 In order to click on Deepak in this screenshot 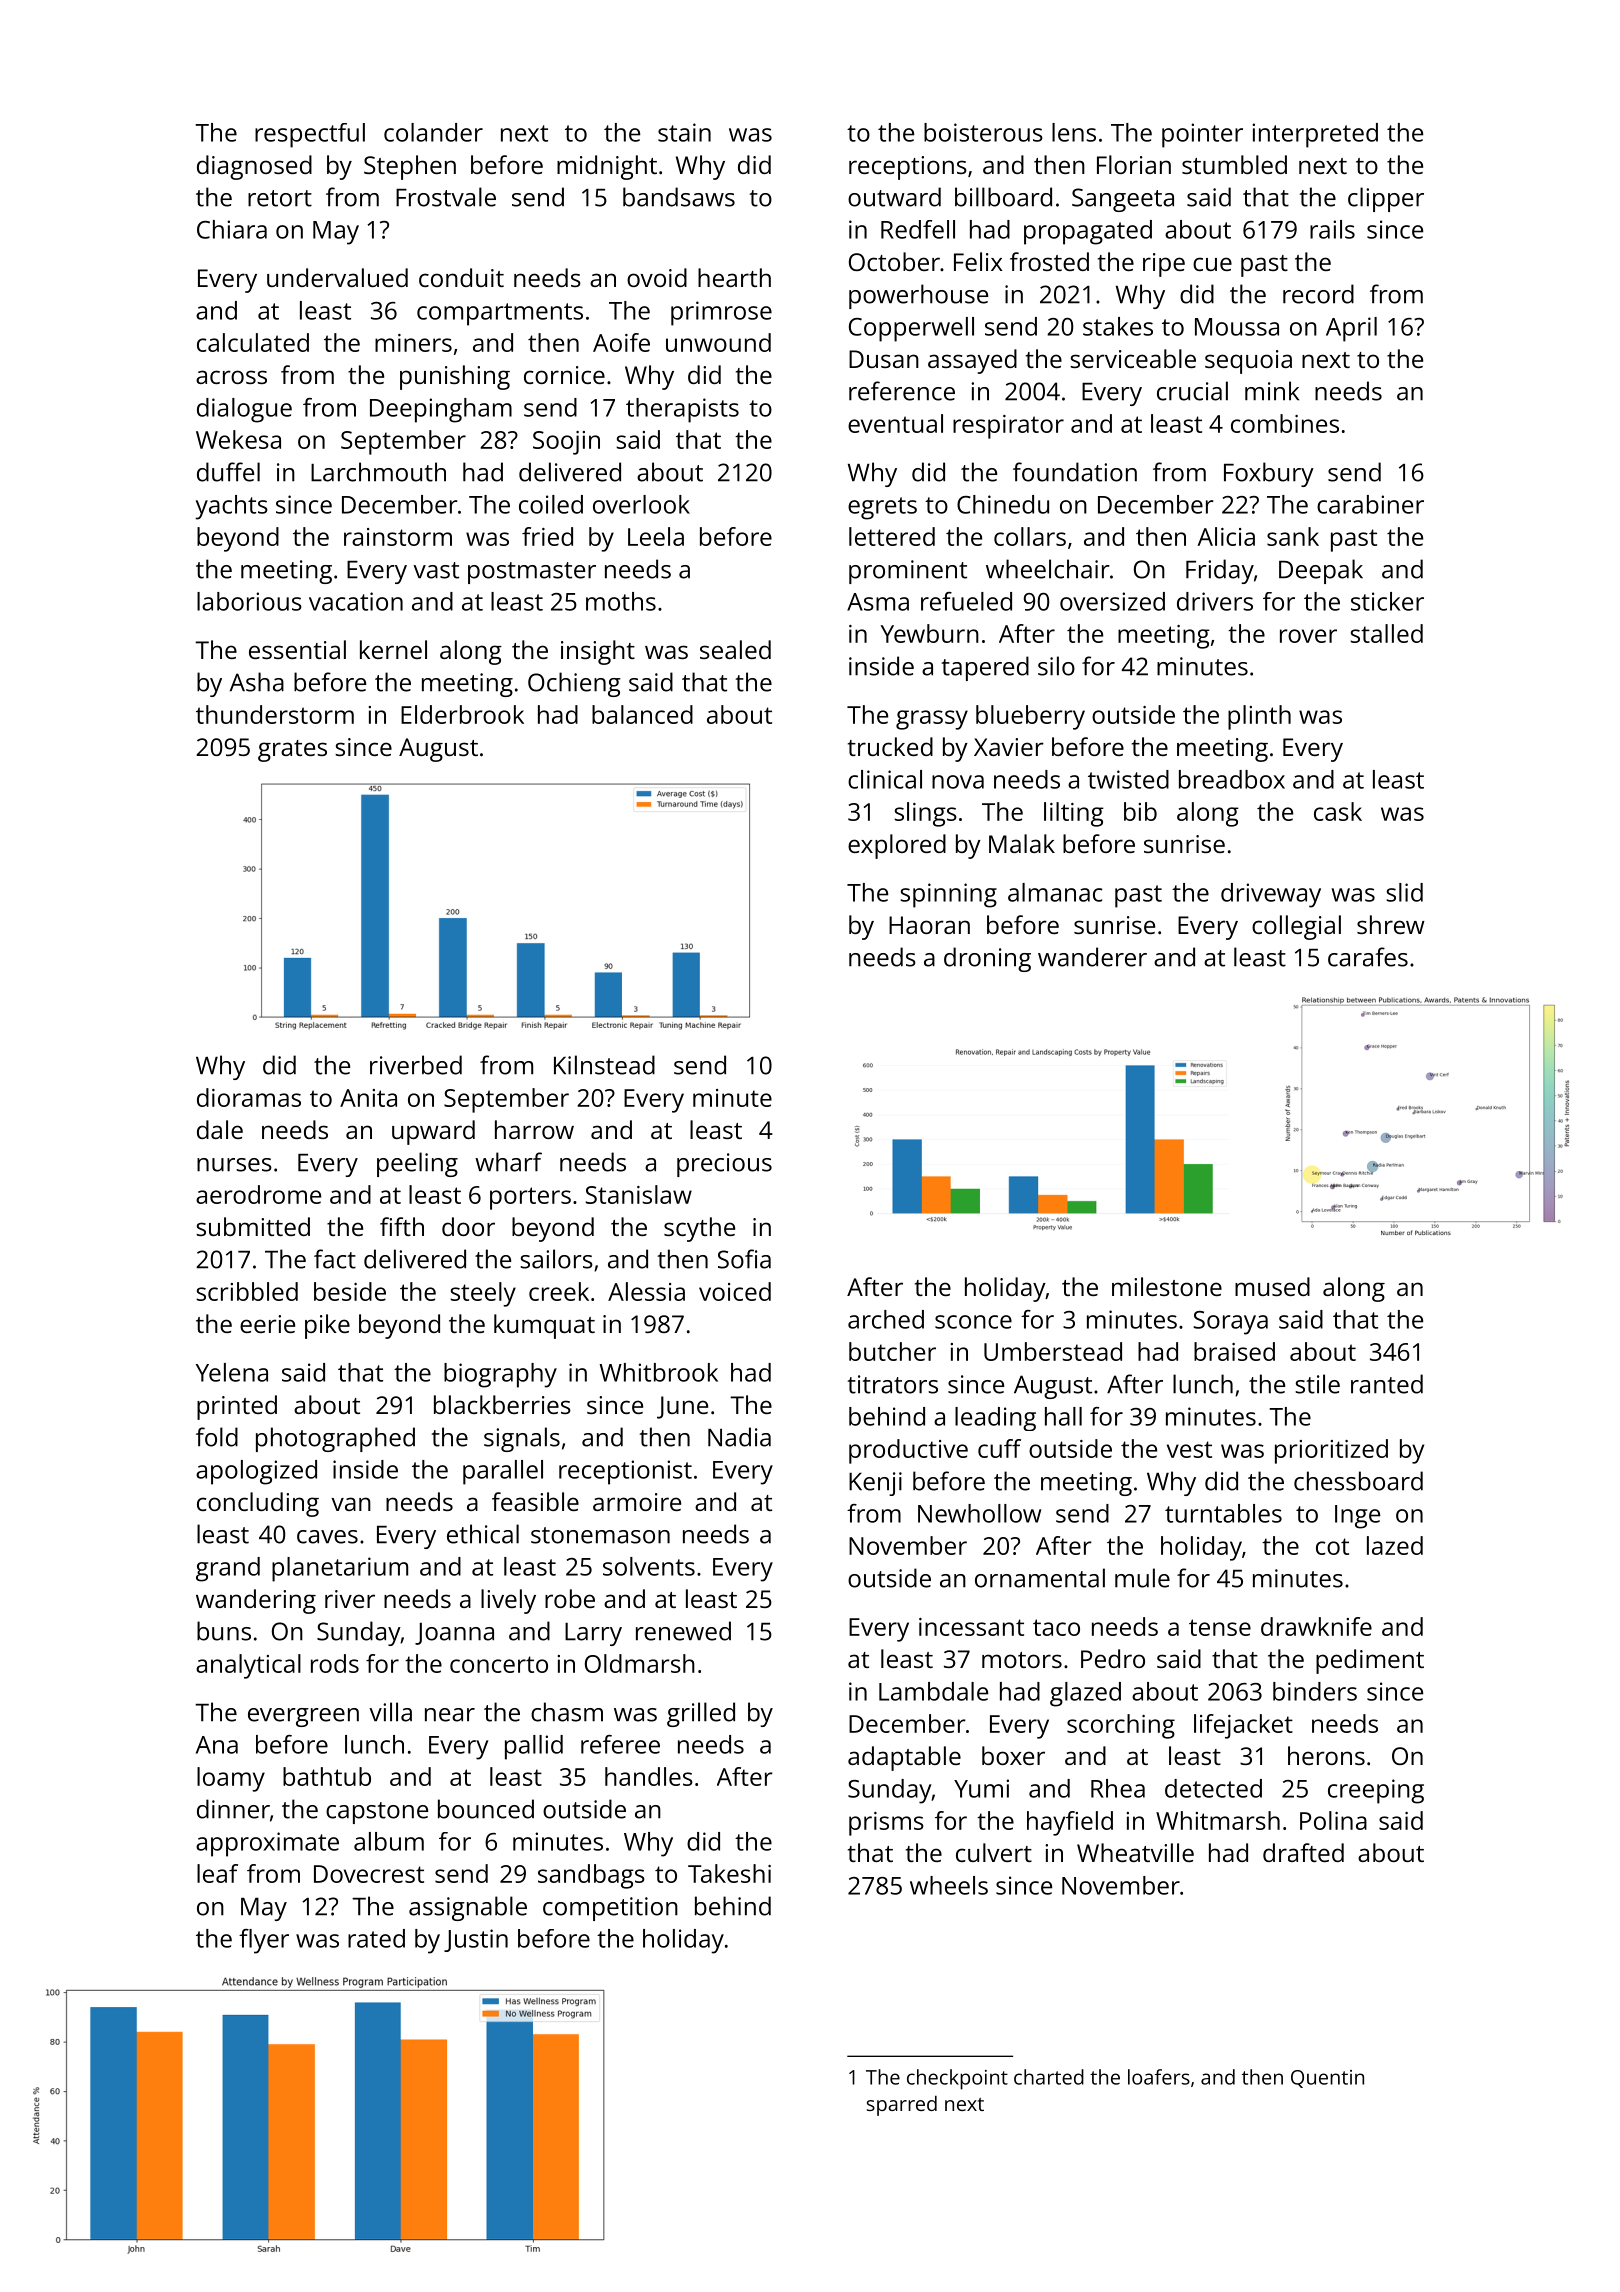, I will do `click(1321, 571)`.
